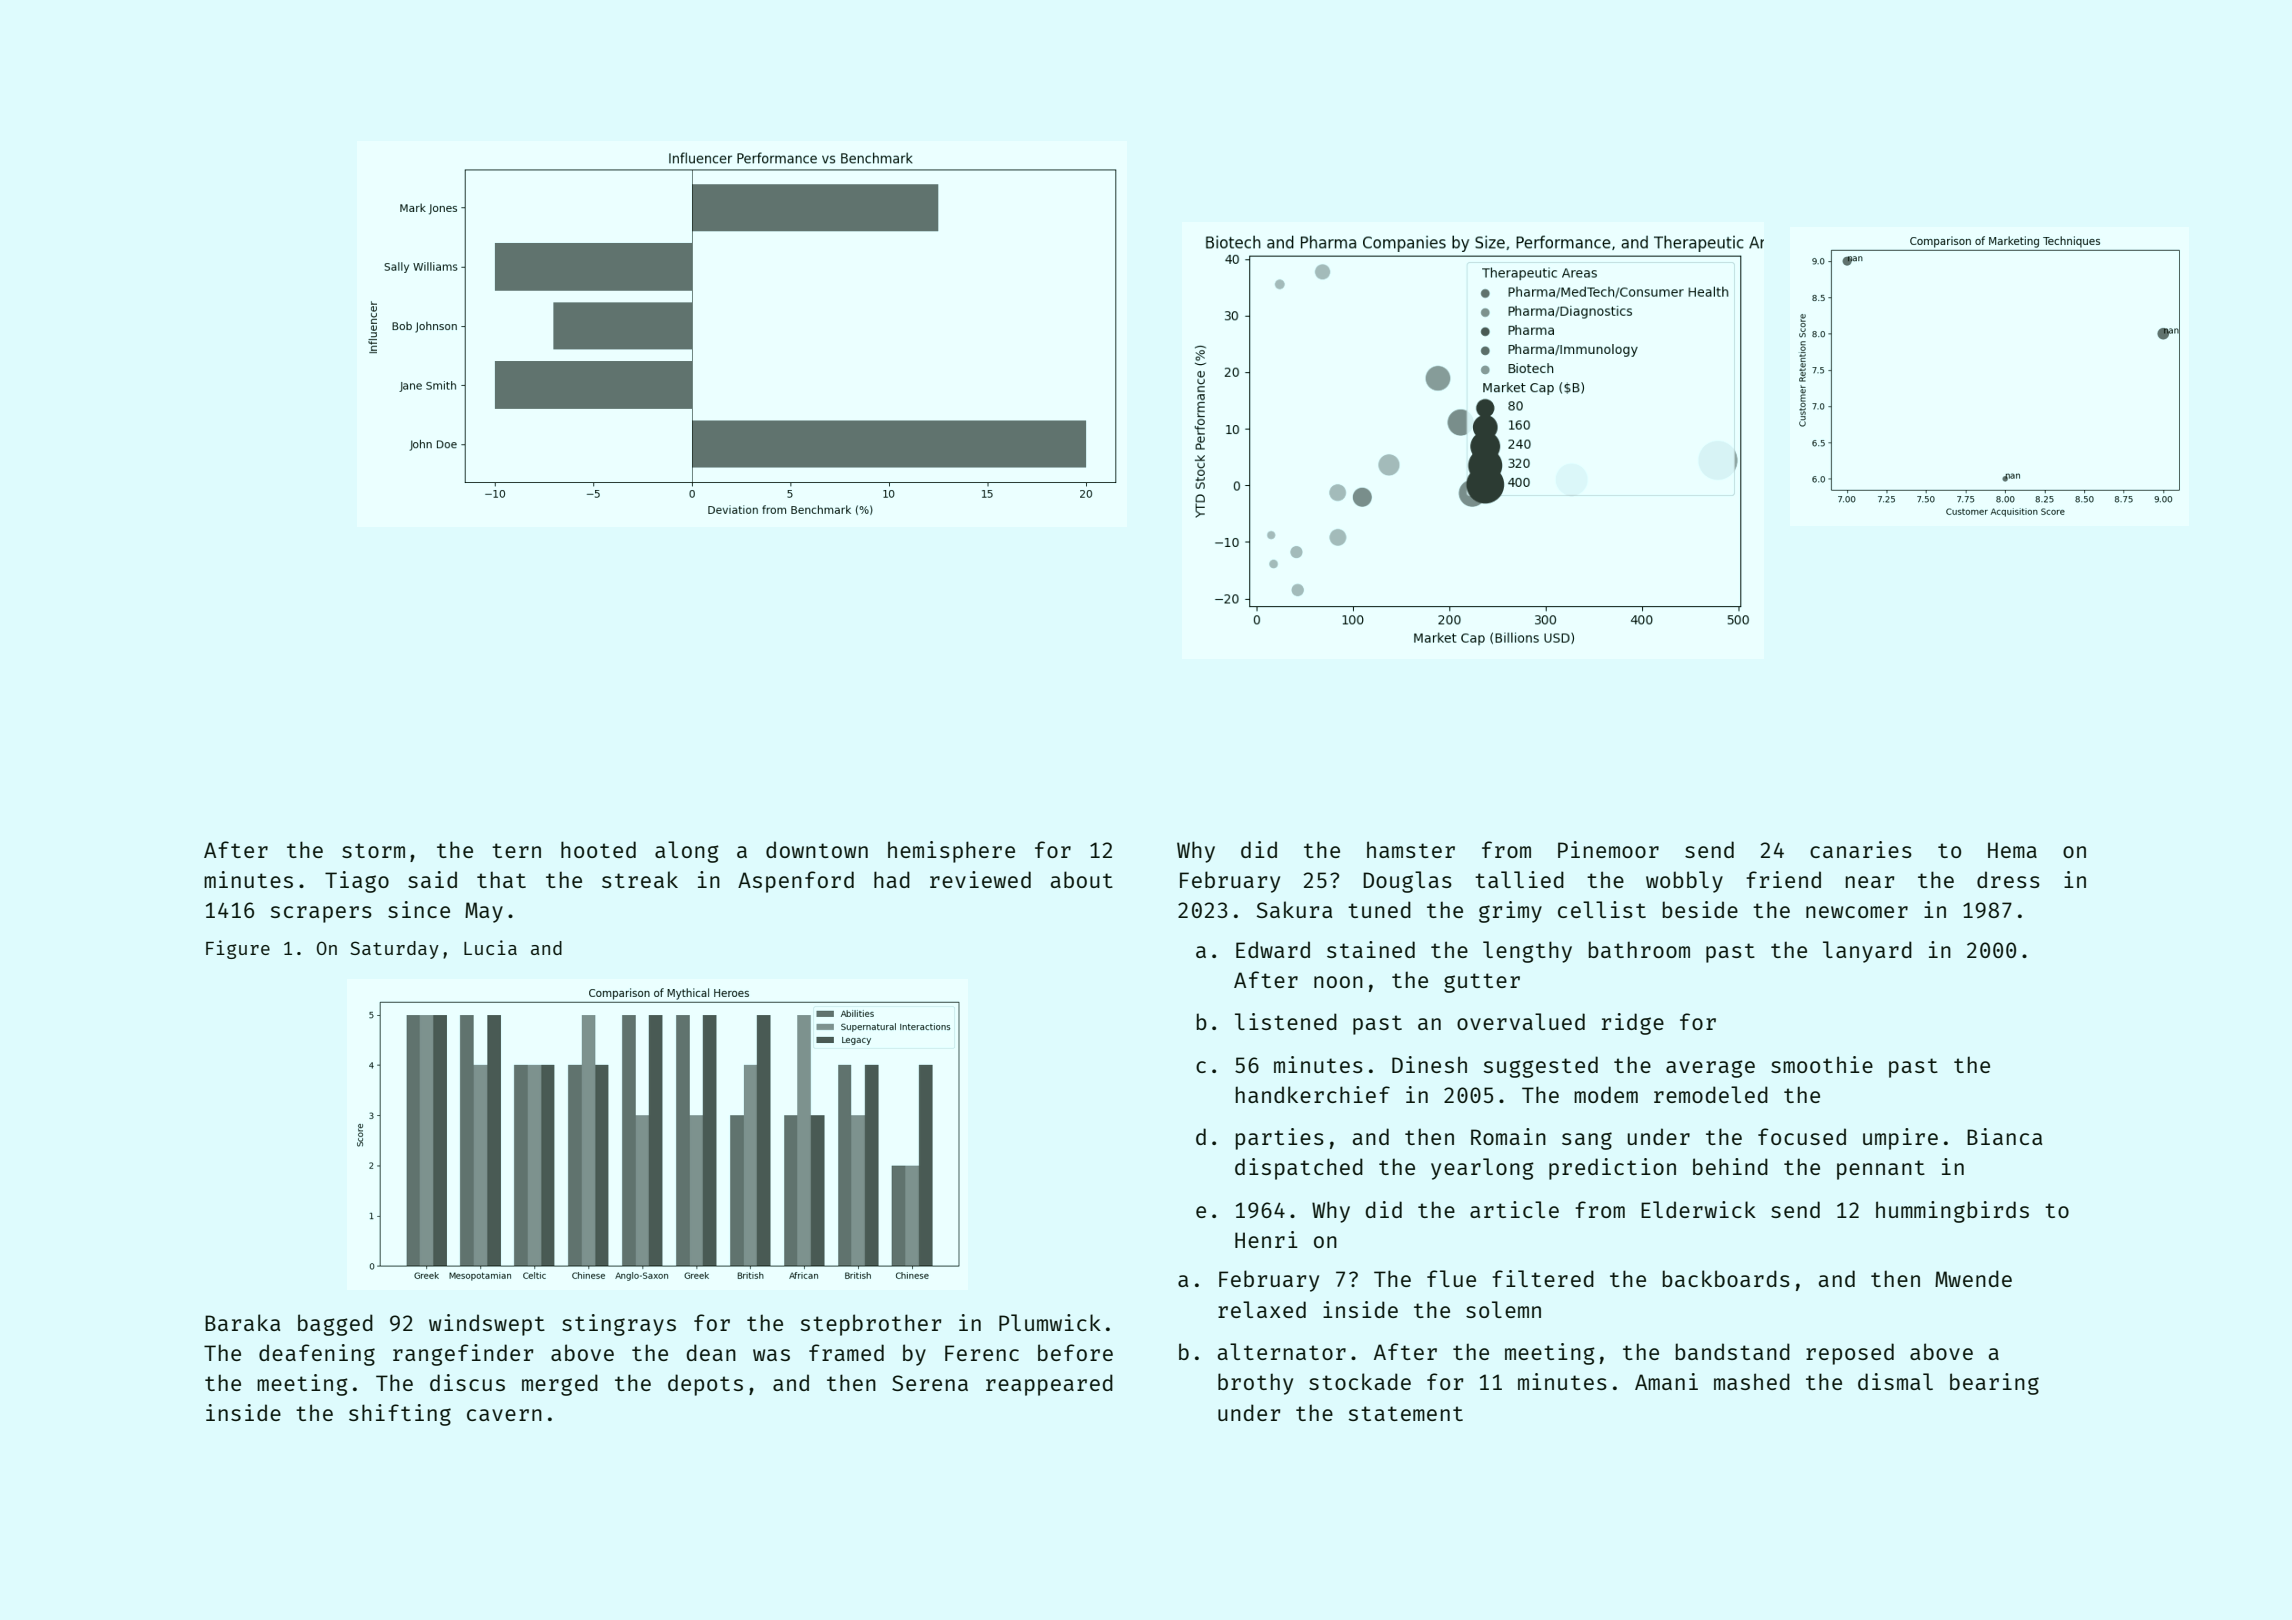 The height and width of the document is (1620, 2292). I want to click on noon, so click(1338, 982).
